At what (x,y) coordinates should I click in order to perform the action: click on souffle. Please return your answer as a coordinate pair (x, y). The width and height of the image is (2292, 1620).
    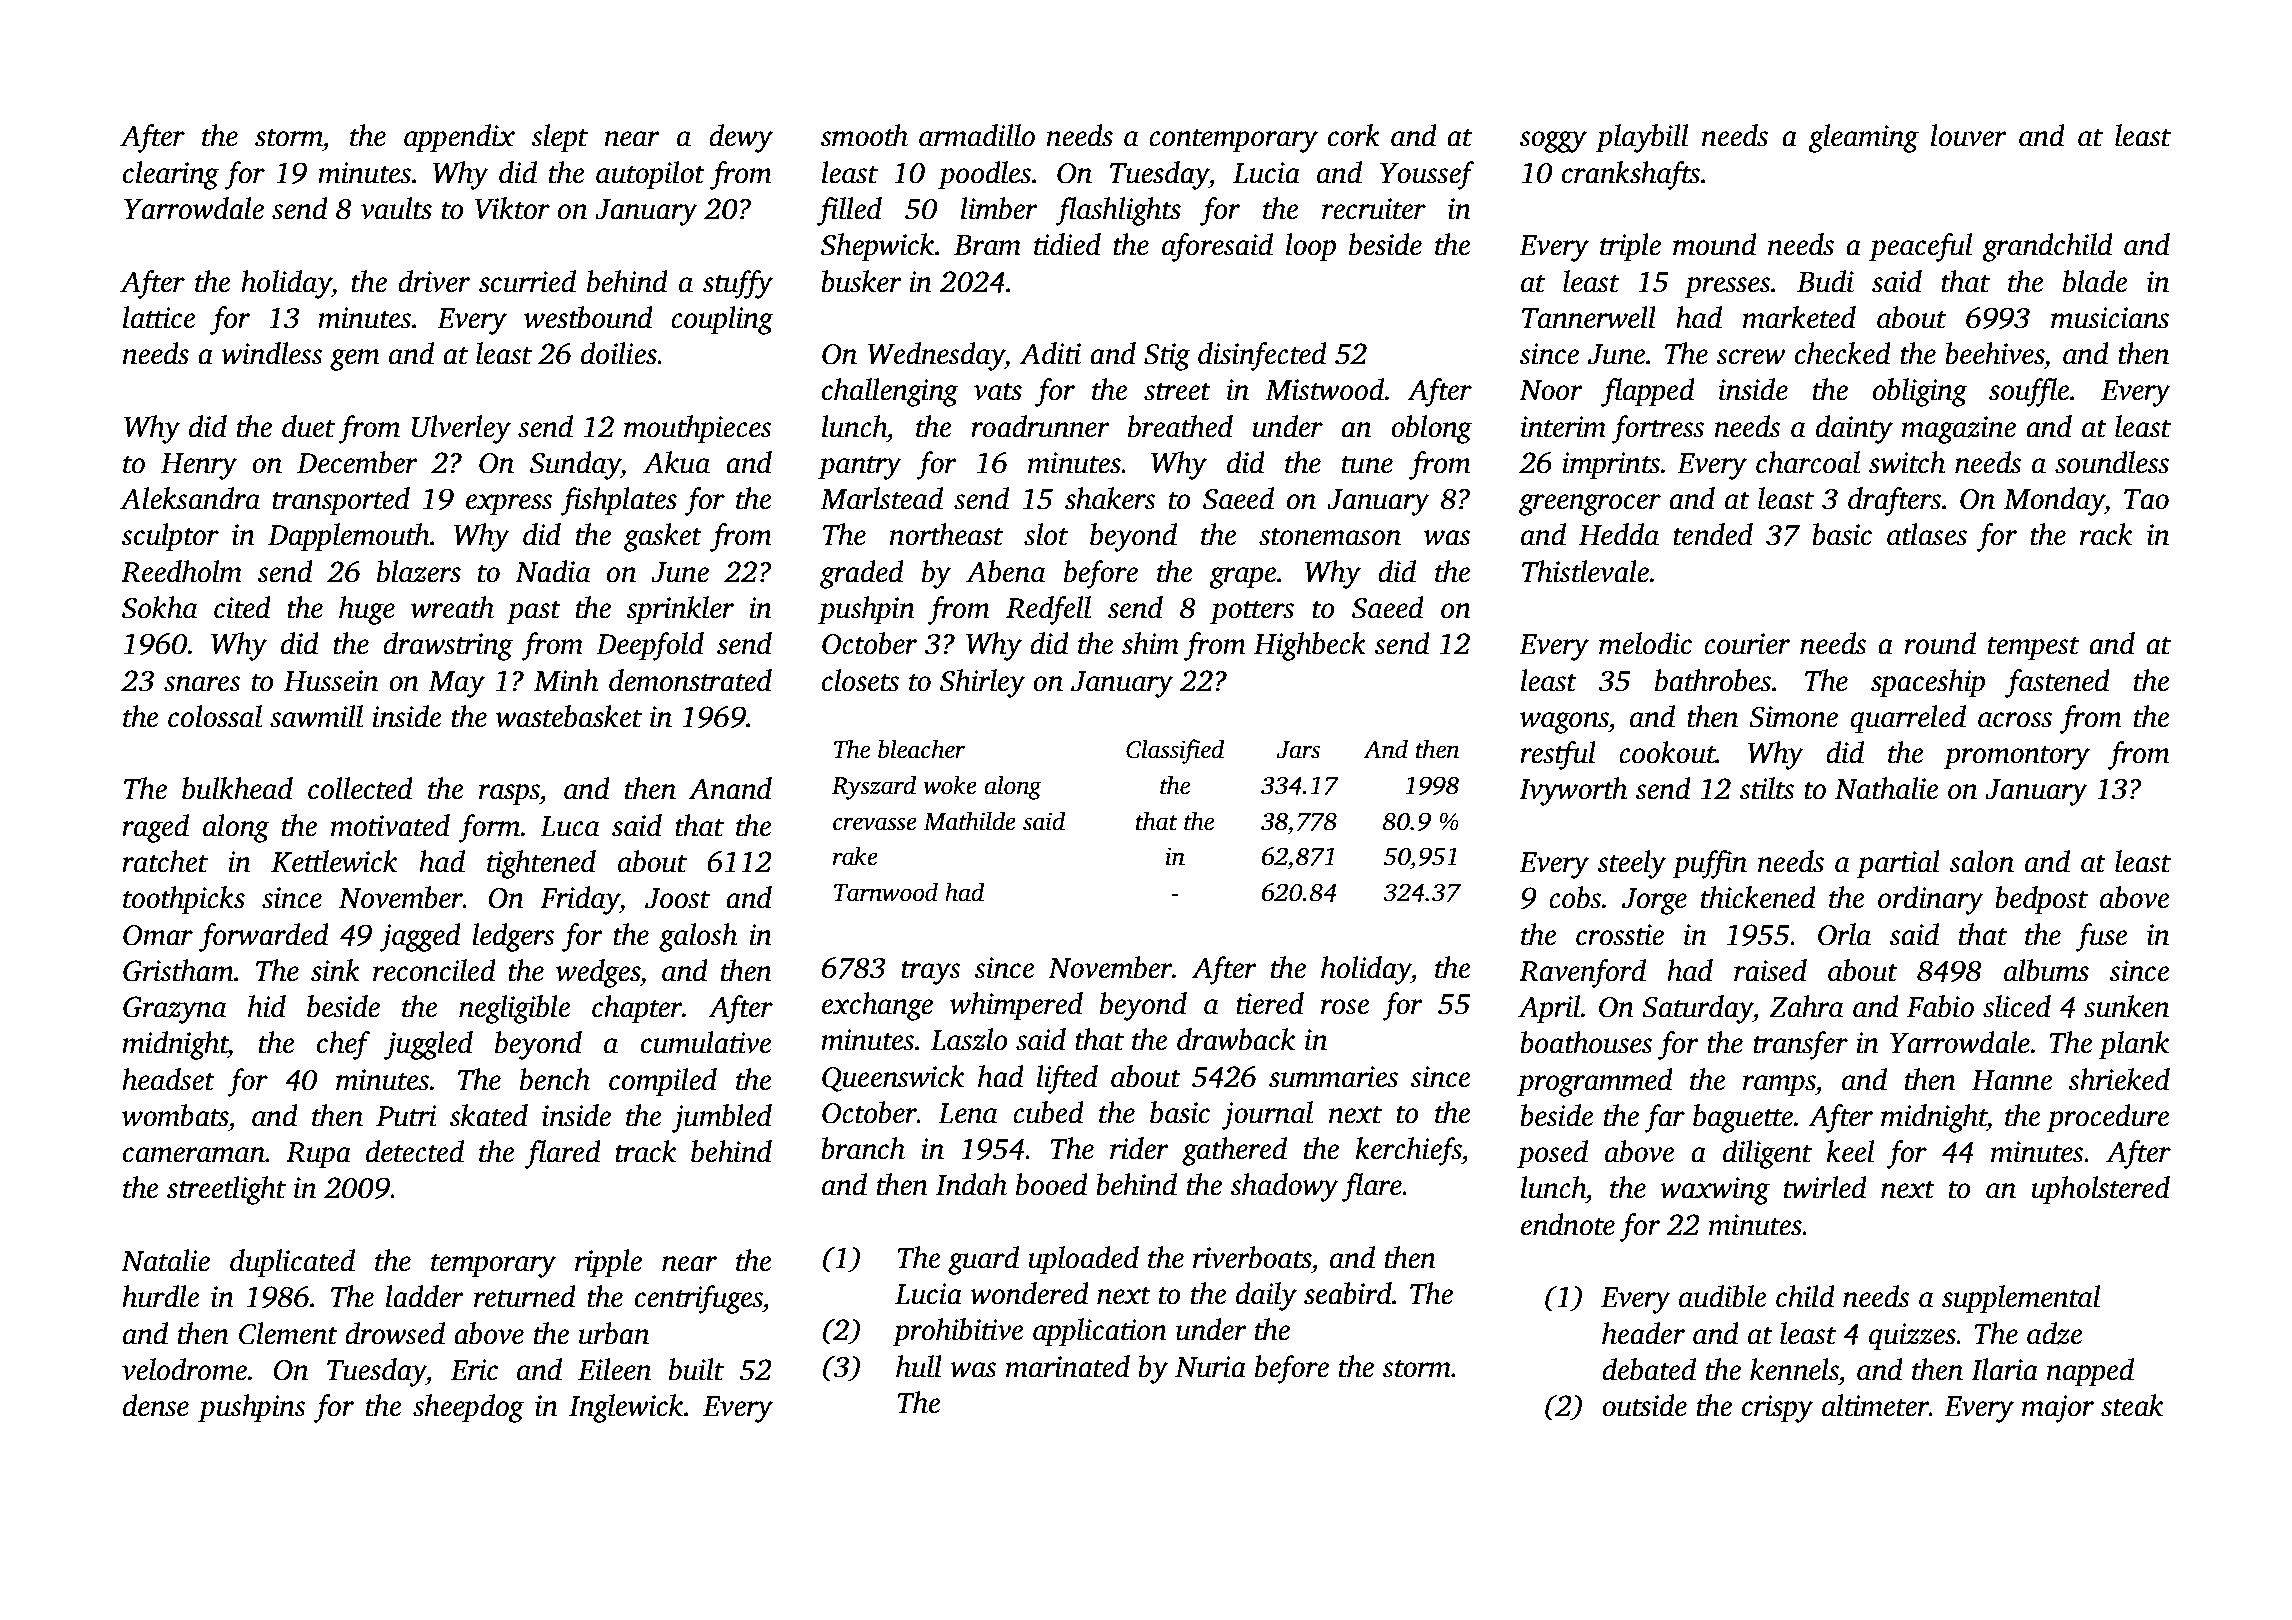
    Looking at the image, I should click on (2029, 392).
